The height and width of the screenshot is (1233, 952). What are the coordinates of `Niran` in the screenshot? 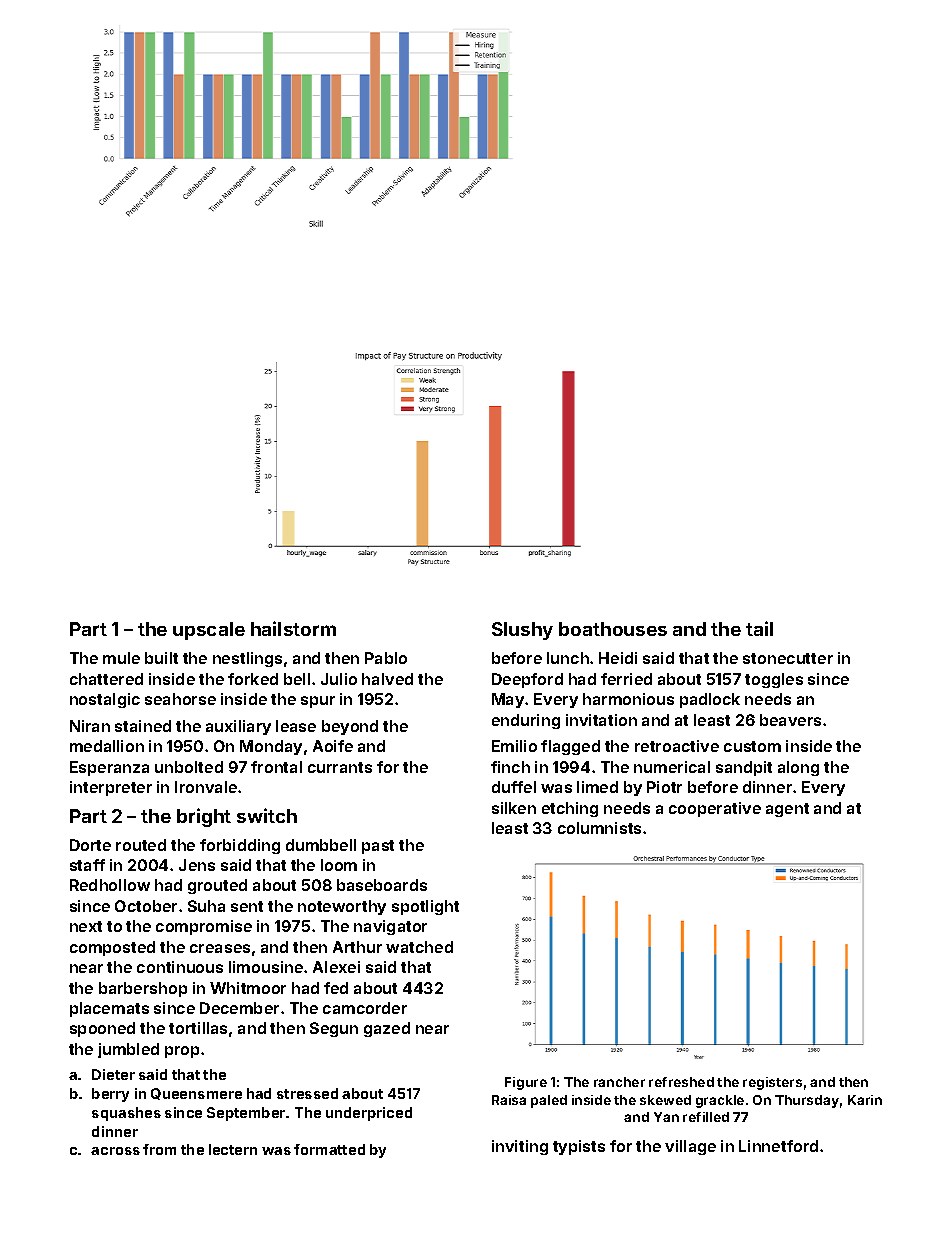 It's located at (90, 726).
